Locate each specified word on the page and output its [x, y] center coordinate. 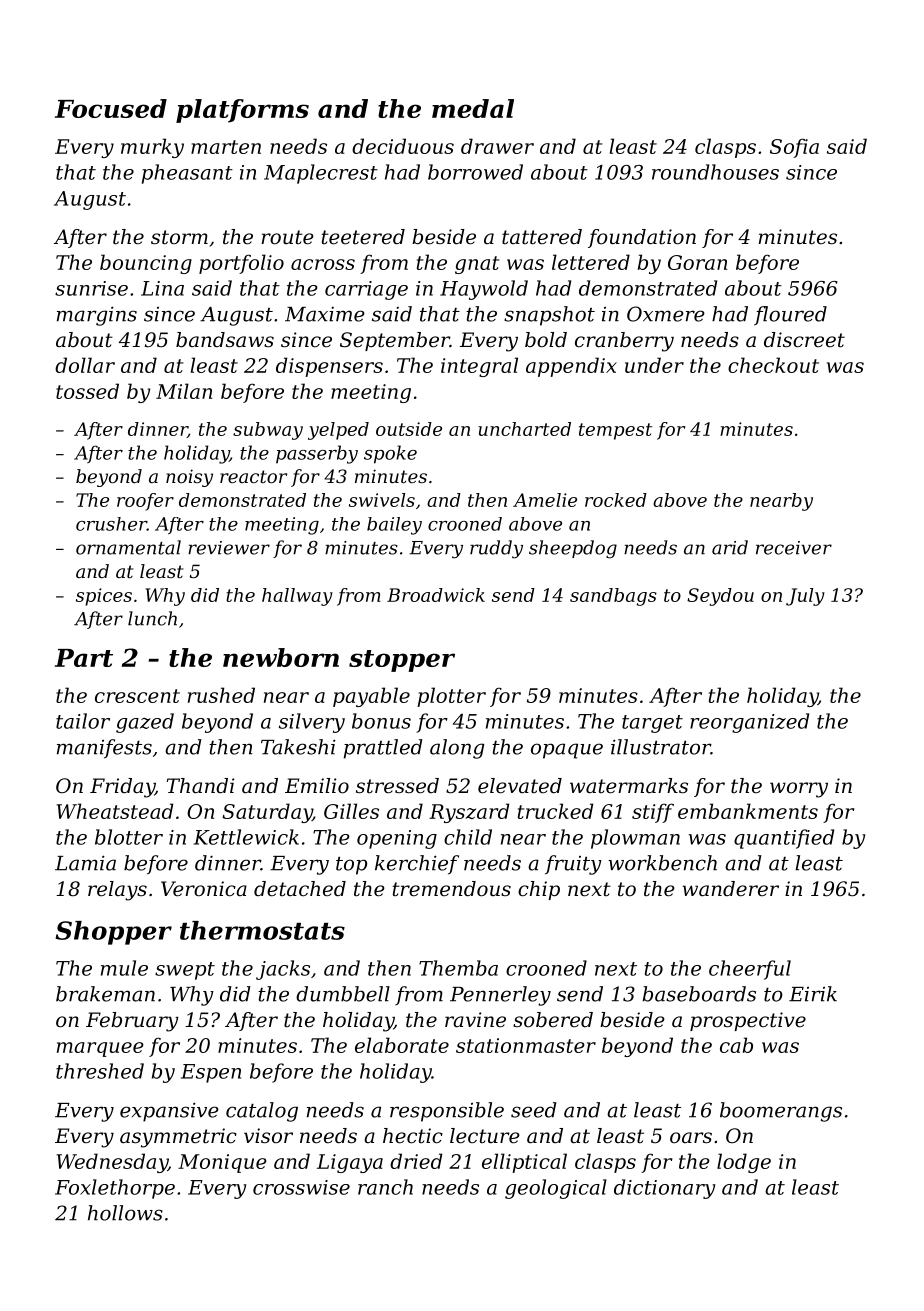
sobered [553, 1020]
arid [730, 547]
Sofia [794, 148]
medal [473, 108]
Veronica [204, 889]
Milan [184, 391]
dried [416, 1161]
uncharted [524, 429]
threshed [100, 1071]
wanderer [731, 889]
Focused [111, 108]
